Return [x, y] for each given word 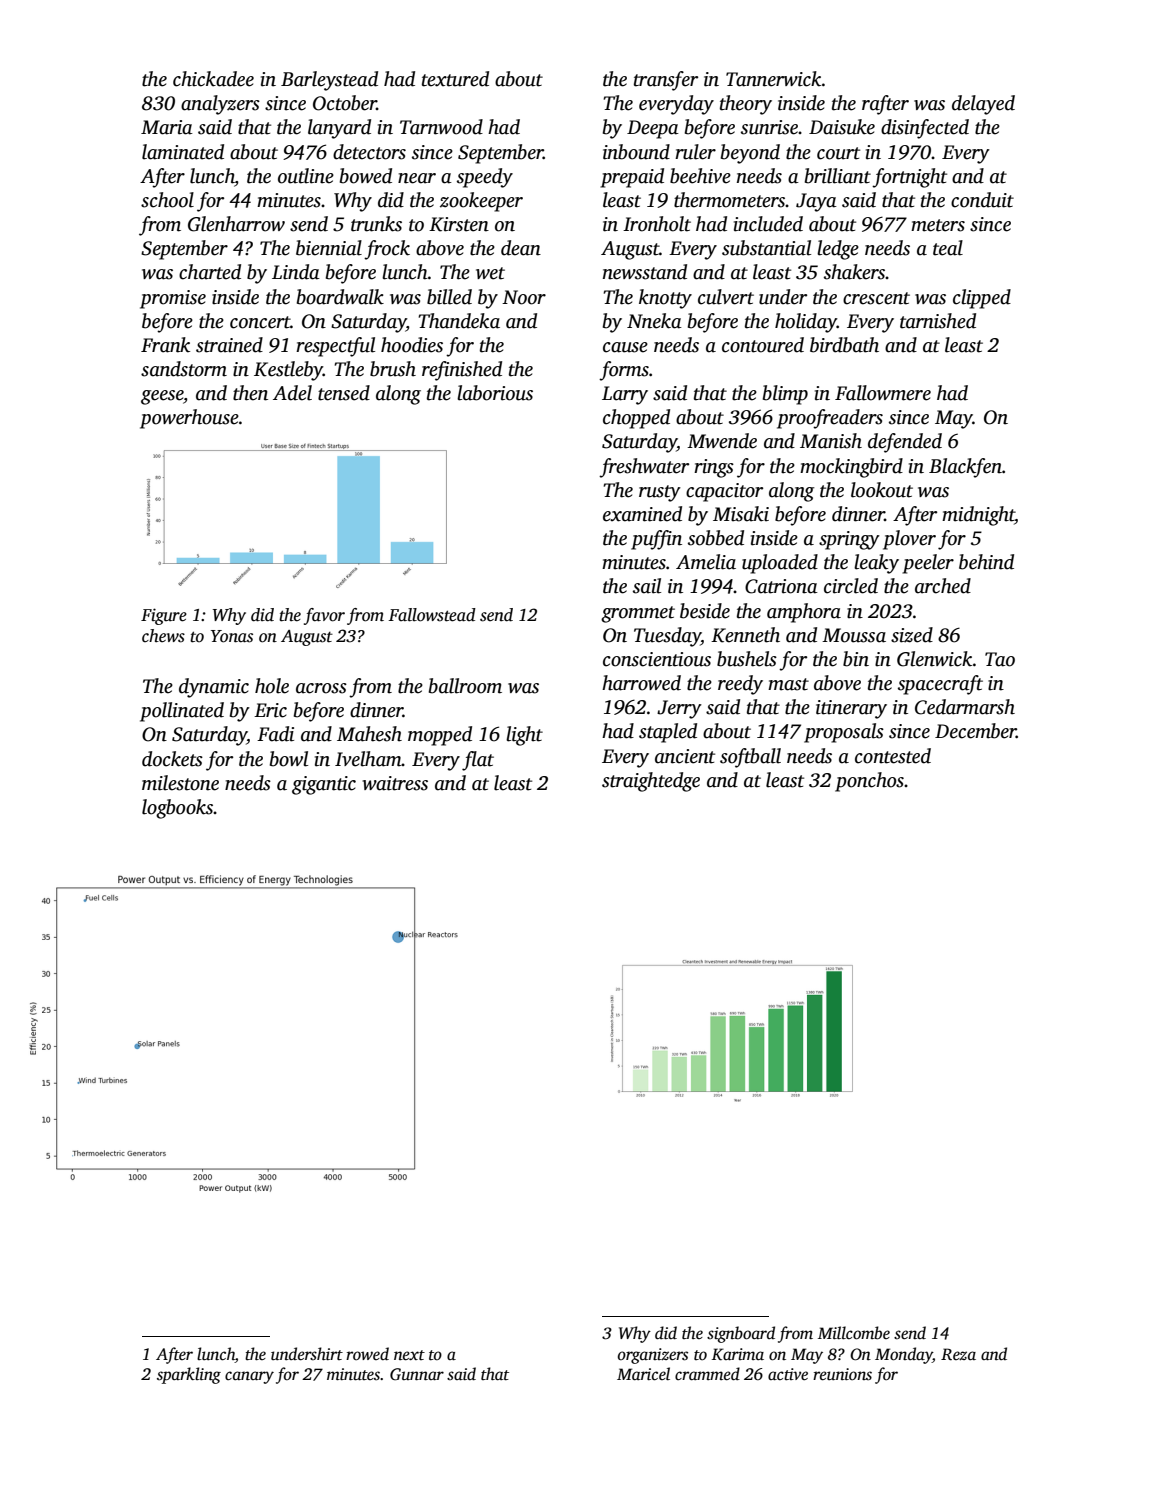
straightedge [651, 782]
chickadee [213, 79]
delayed [983, 105]
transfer [666, 81]
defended [905, 443]
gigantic [324, 785]
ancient [685, 756]
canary [249, 1377]
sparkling [189, 1375]
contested [893, 756]
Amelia [706, 562]
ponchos [869, 782]
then [250, 393]
